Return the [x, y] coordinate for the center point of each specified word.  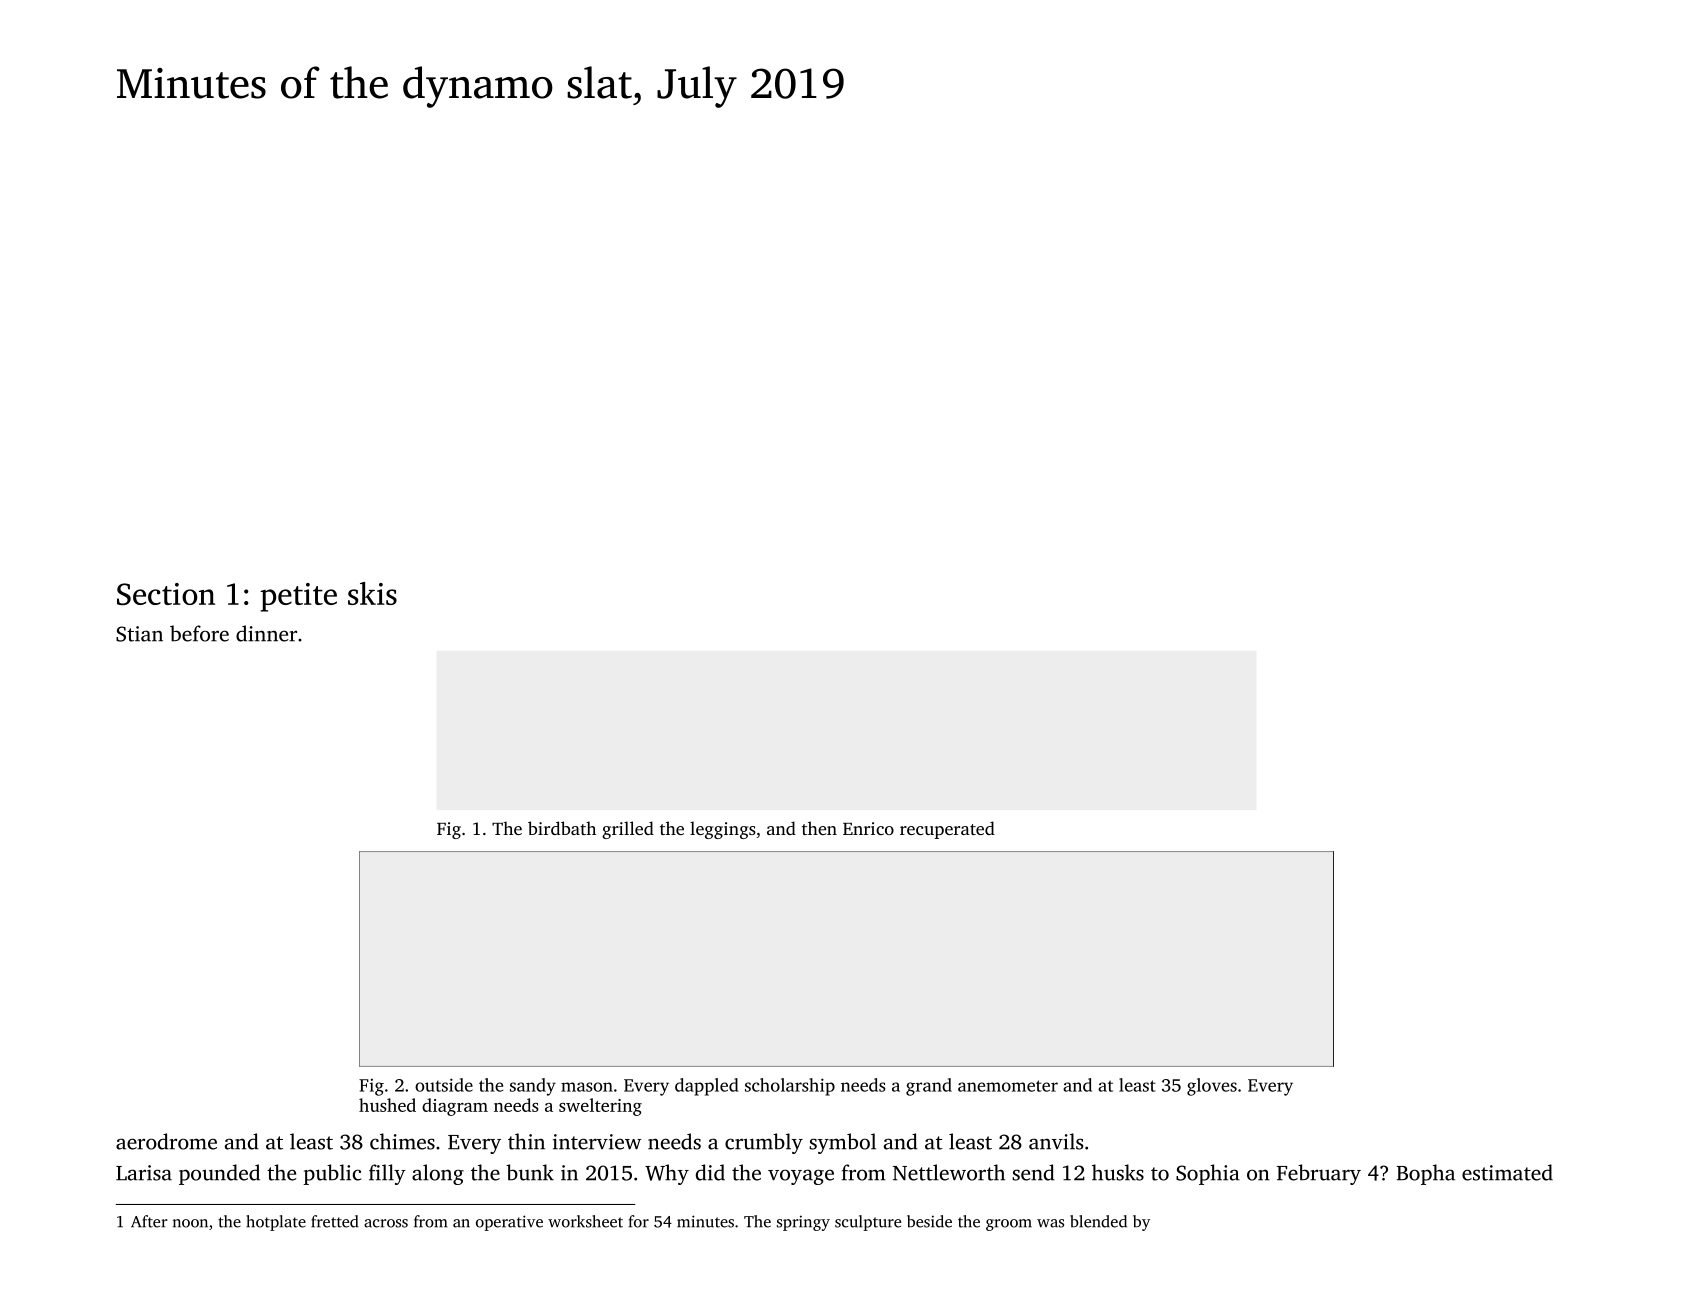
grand [929, 1087]
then [819, 828]
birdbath [562, 828]
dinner [266, 633]
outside [444, 1085]
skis [372, 593]
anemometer [1008, 1086]
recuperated [947, 830]
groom [1009, 1225]
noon [190, 1223]
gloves [1212, 1087]
